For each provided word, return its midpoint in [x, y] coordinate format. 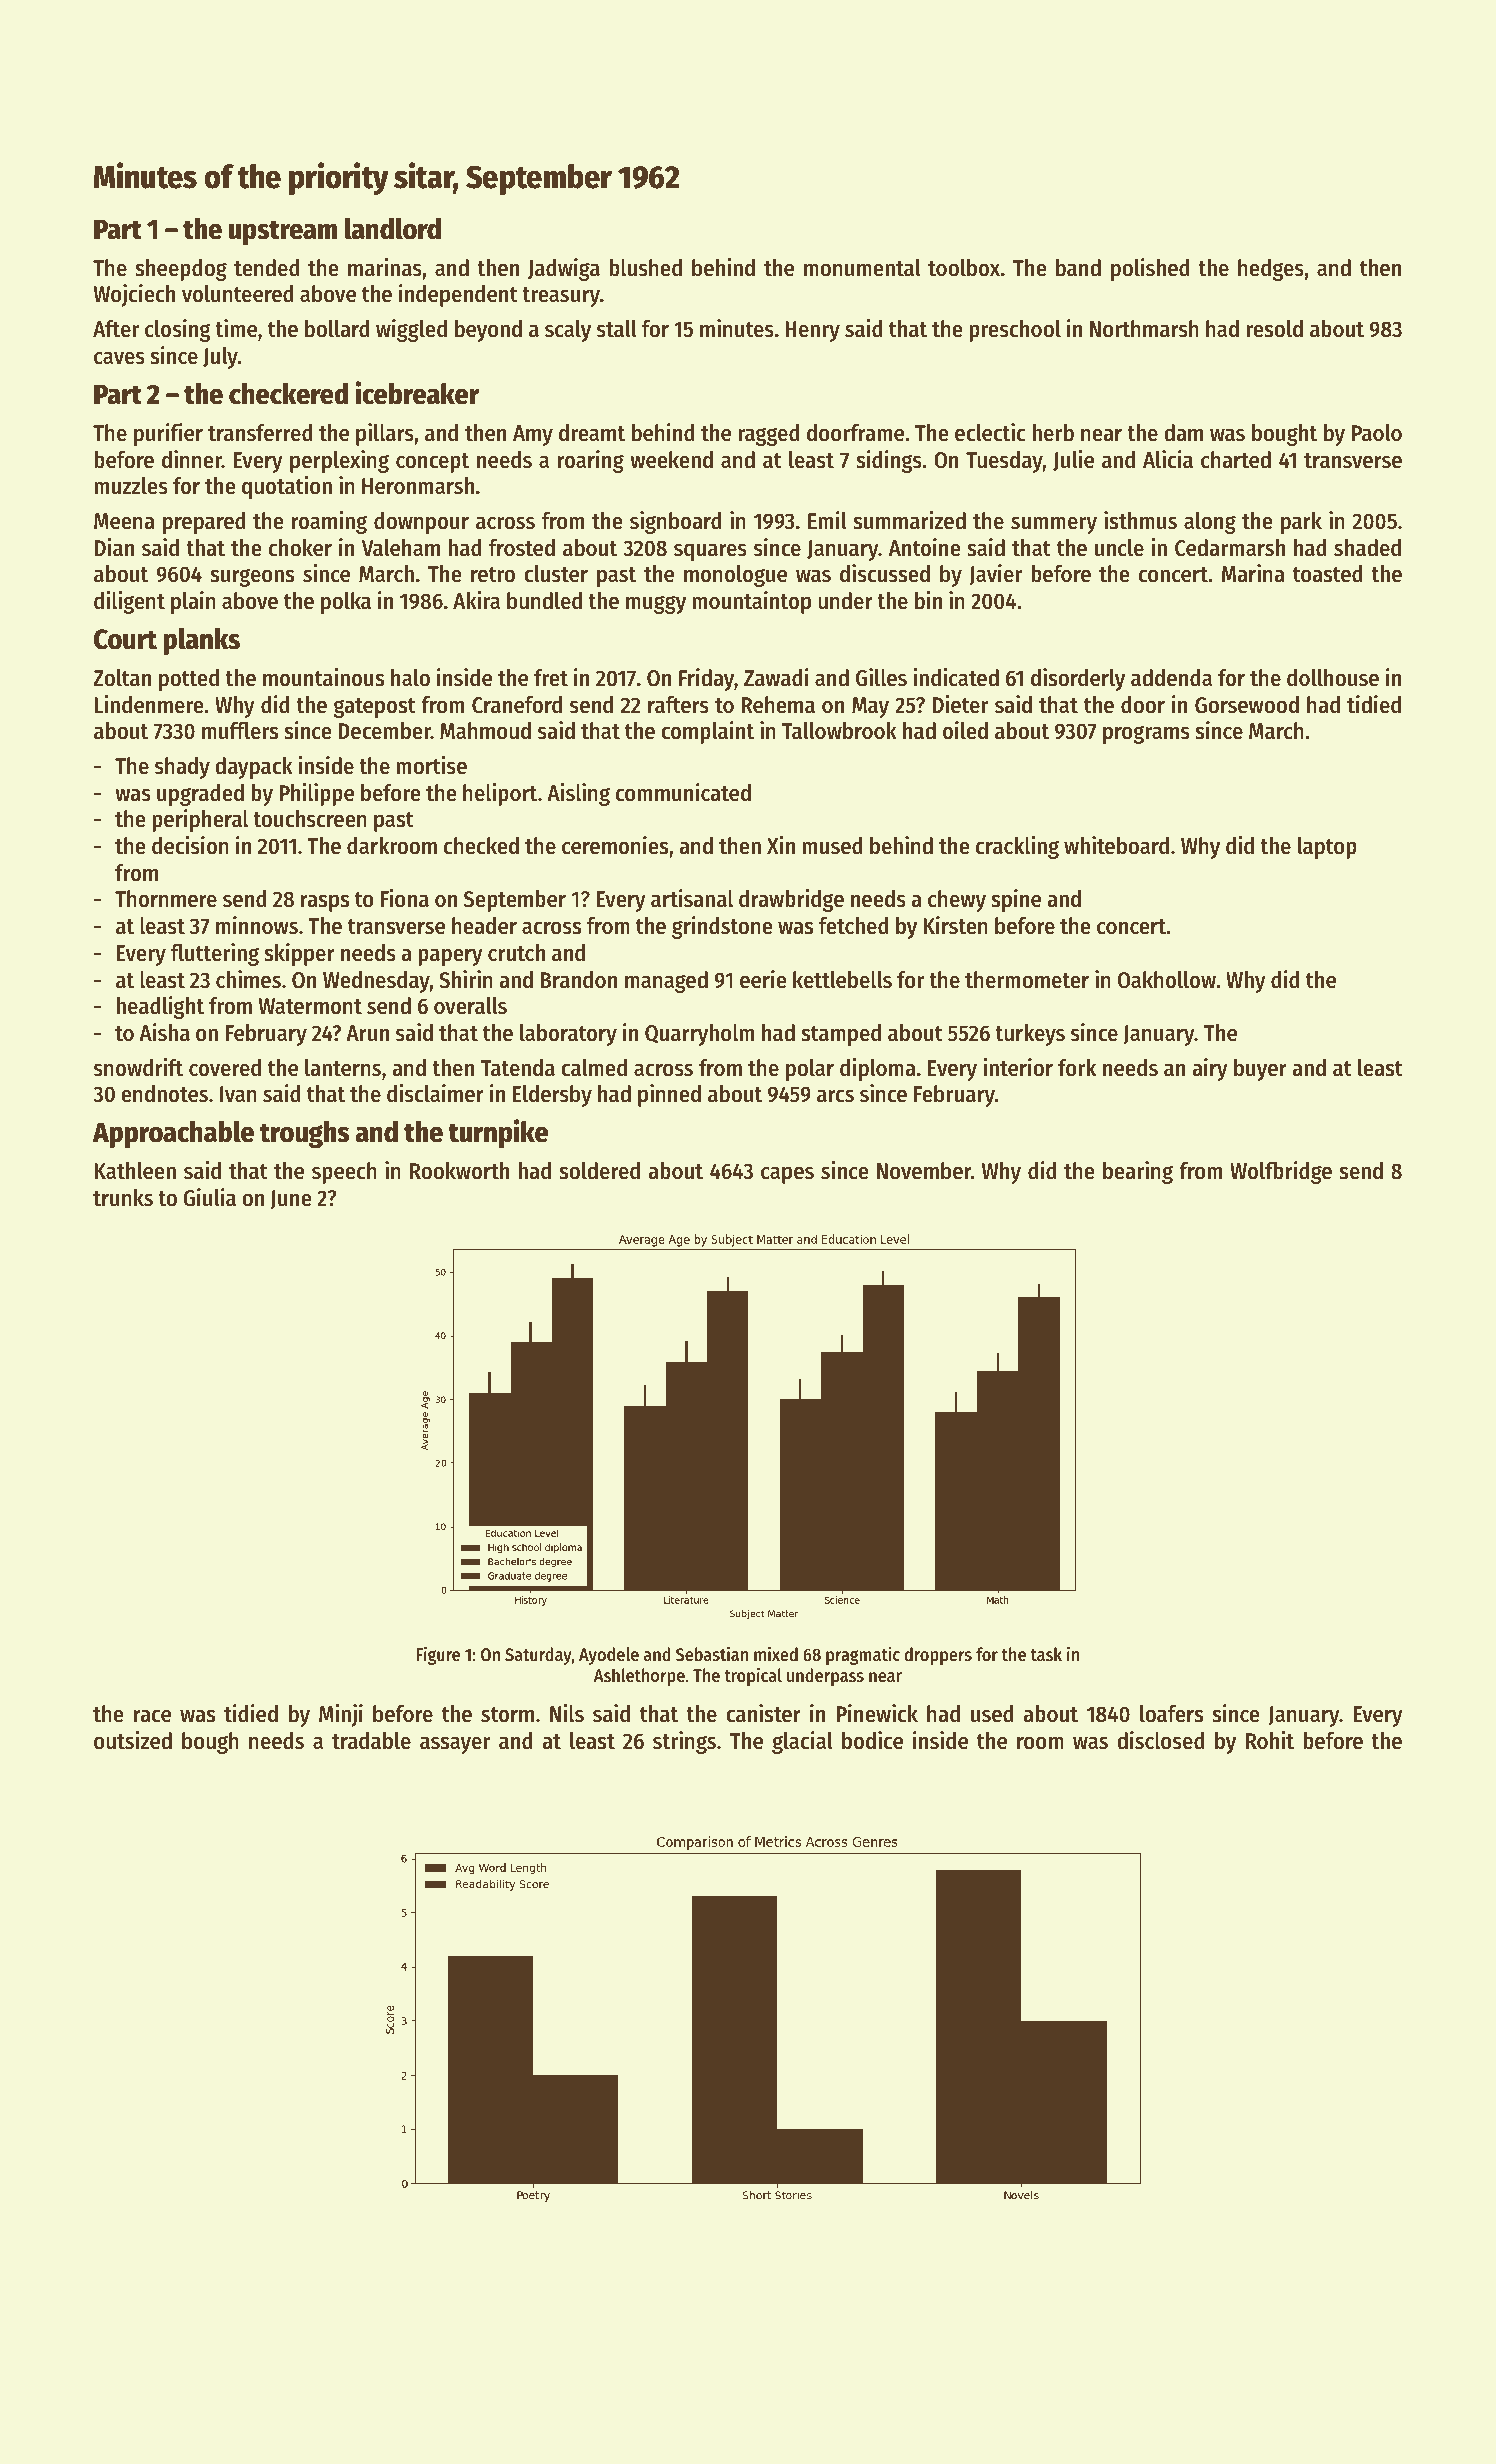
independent [458, 295]
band [1078, 268]
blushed [645, 268]
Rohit [1270, 1740]
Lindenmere [149, 704]
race [152, 1716]
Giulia [209, 1197]
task [1046, 1654]
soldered [599, 1171]
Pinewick [877, 1713]
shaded [1367, 548]
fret [551, 678]
